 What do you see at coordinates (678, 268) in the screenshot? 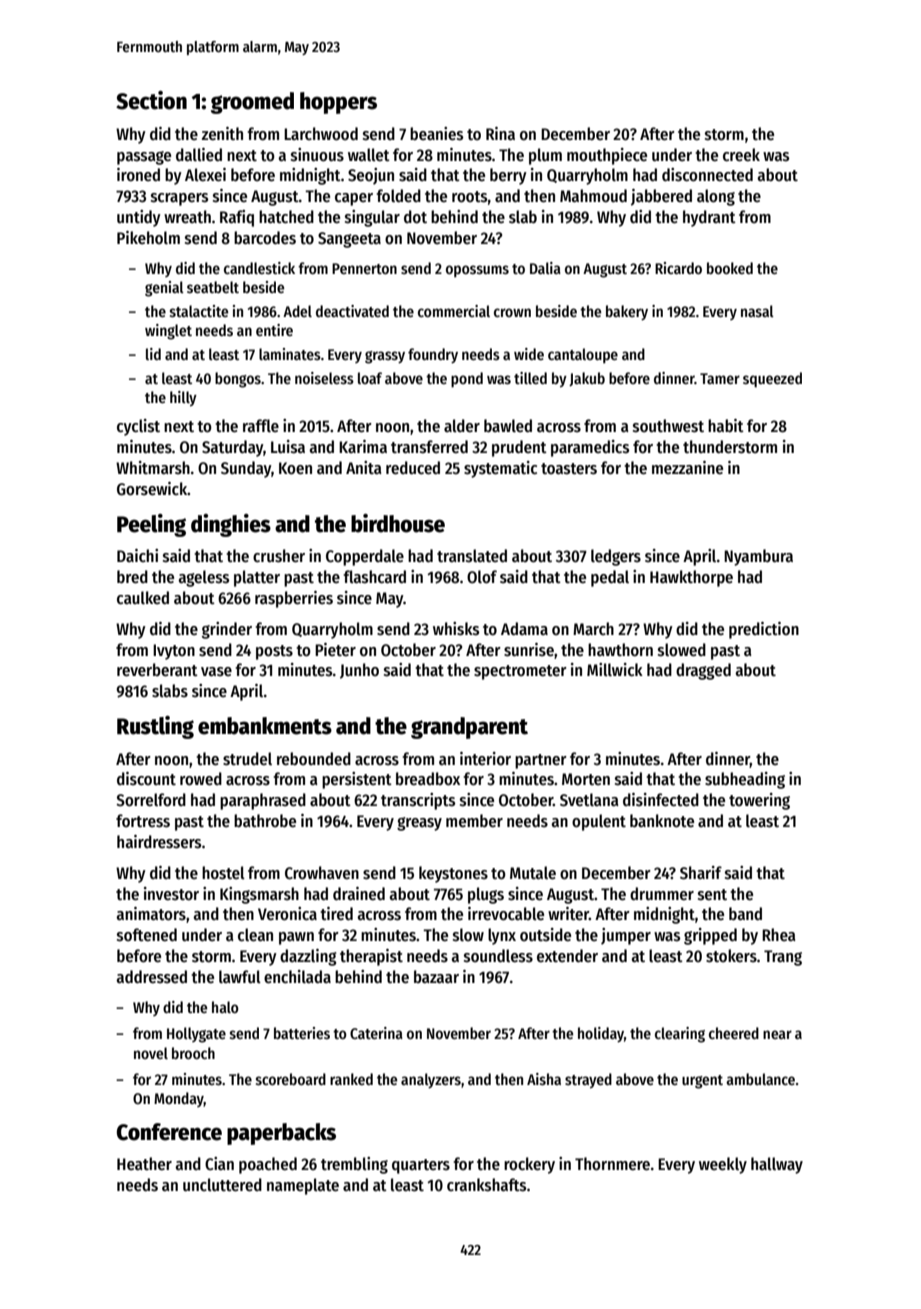
I see `Ricardo` at bounding box center [678, 268].
